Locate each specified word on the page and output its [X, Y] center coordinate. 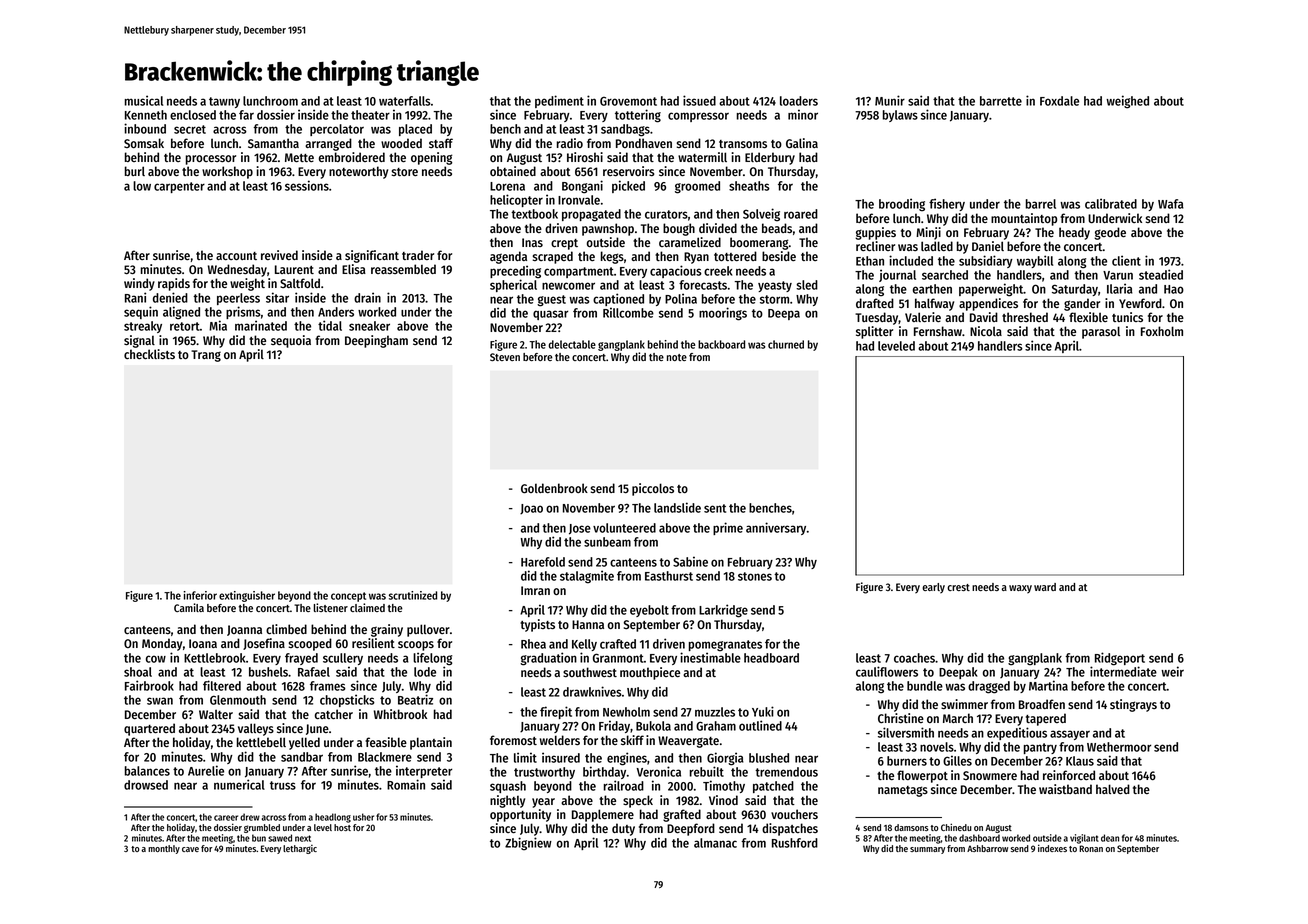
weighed [1127, 102]
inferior [200, 595]
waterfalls [405, 101]
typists [537, 625]
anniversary [776, 528]
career [226, 818]
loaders [799, 101]
